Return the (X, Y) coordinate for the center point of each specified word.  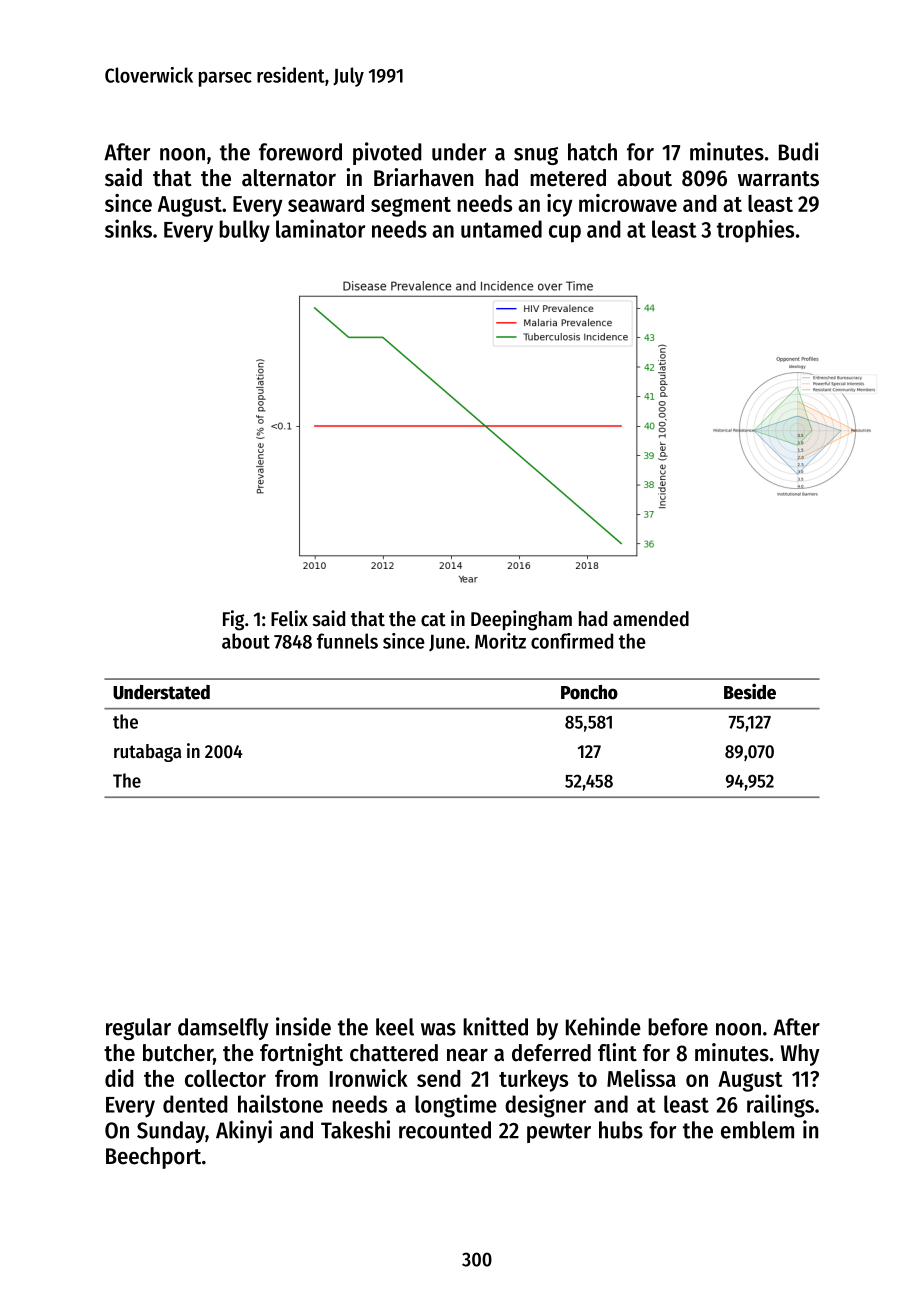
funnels (347, 641)
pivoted (387, 153)
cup (565, 234)
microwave (628, 203)
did (119, 1078)
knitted (495, 1026)
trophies (755, 231)
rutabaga (147, 753)
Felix (289, 618)
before (678, 1027)
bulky (244, 231)
